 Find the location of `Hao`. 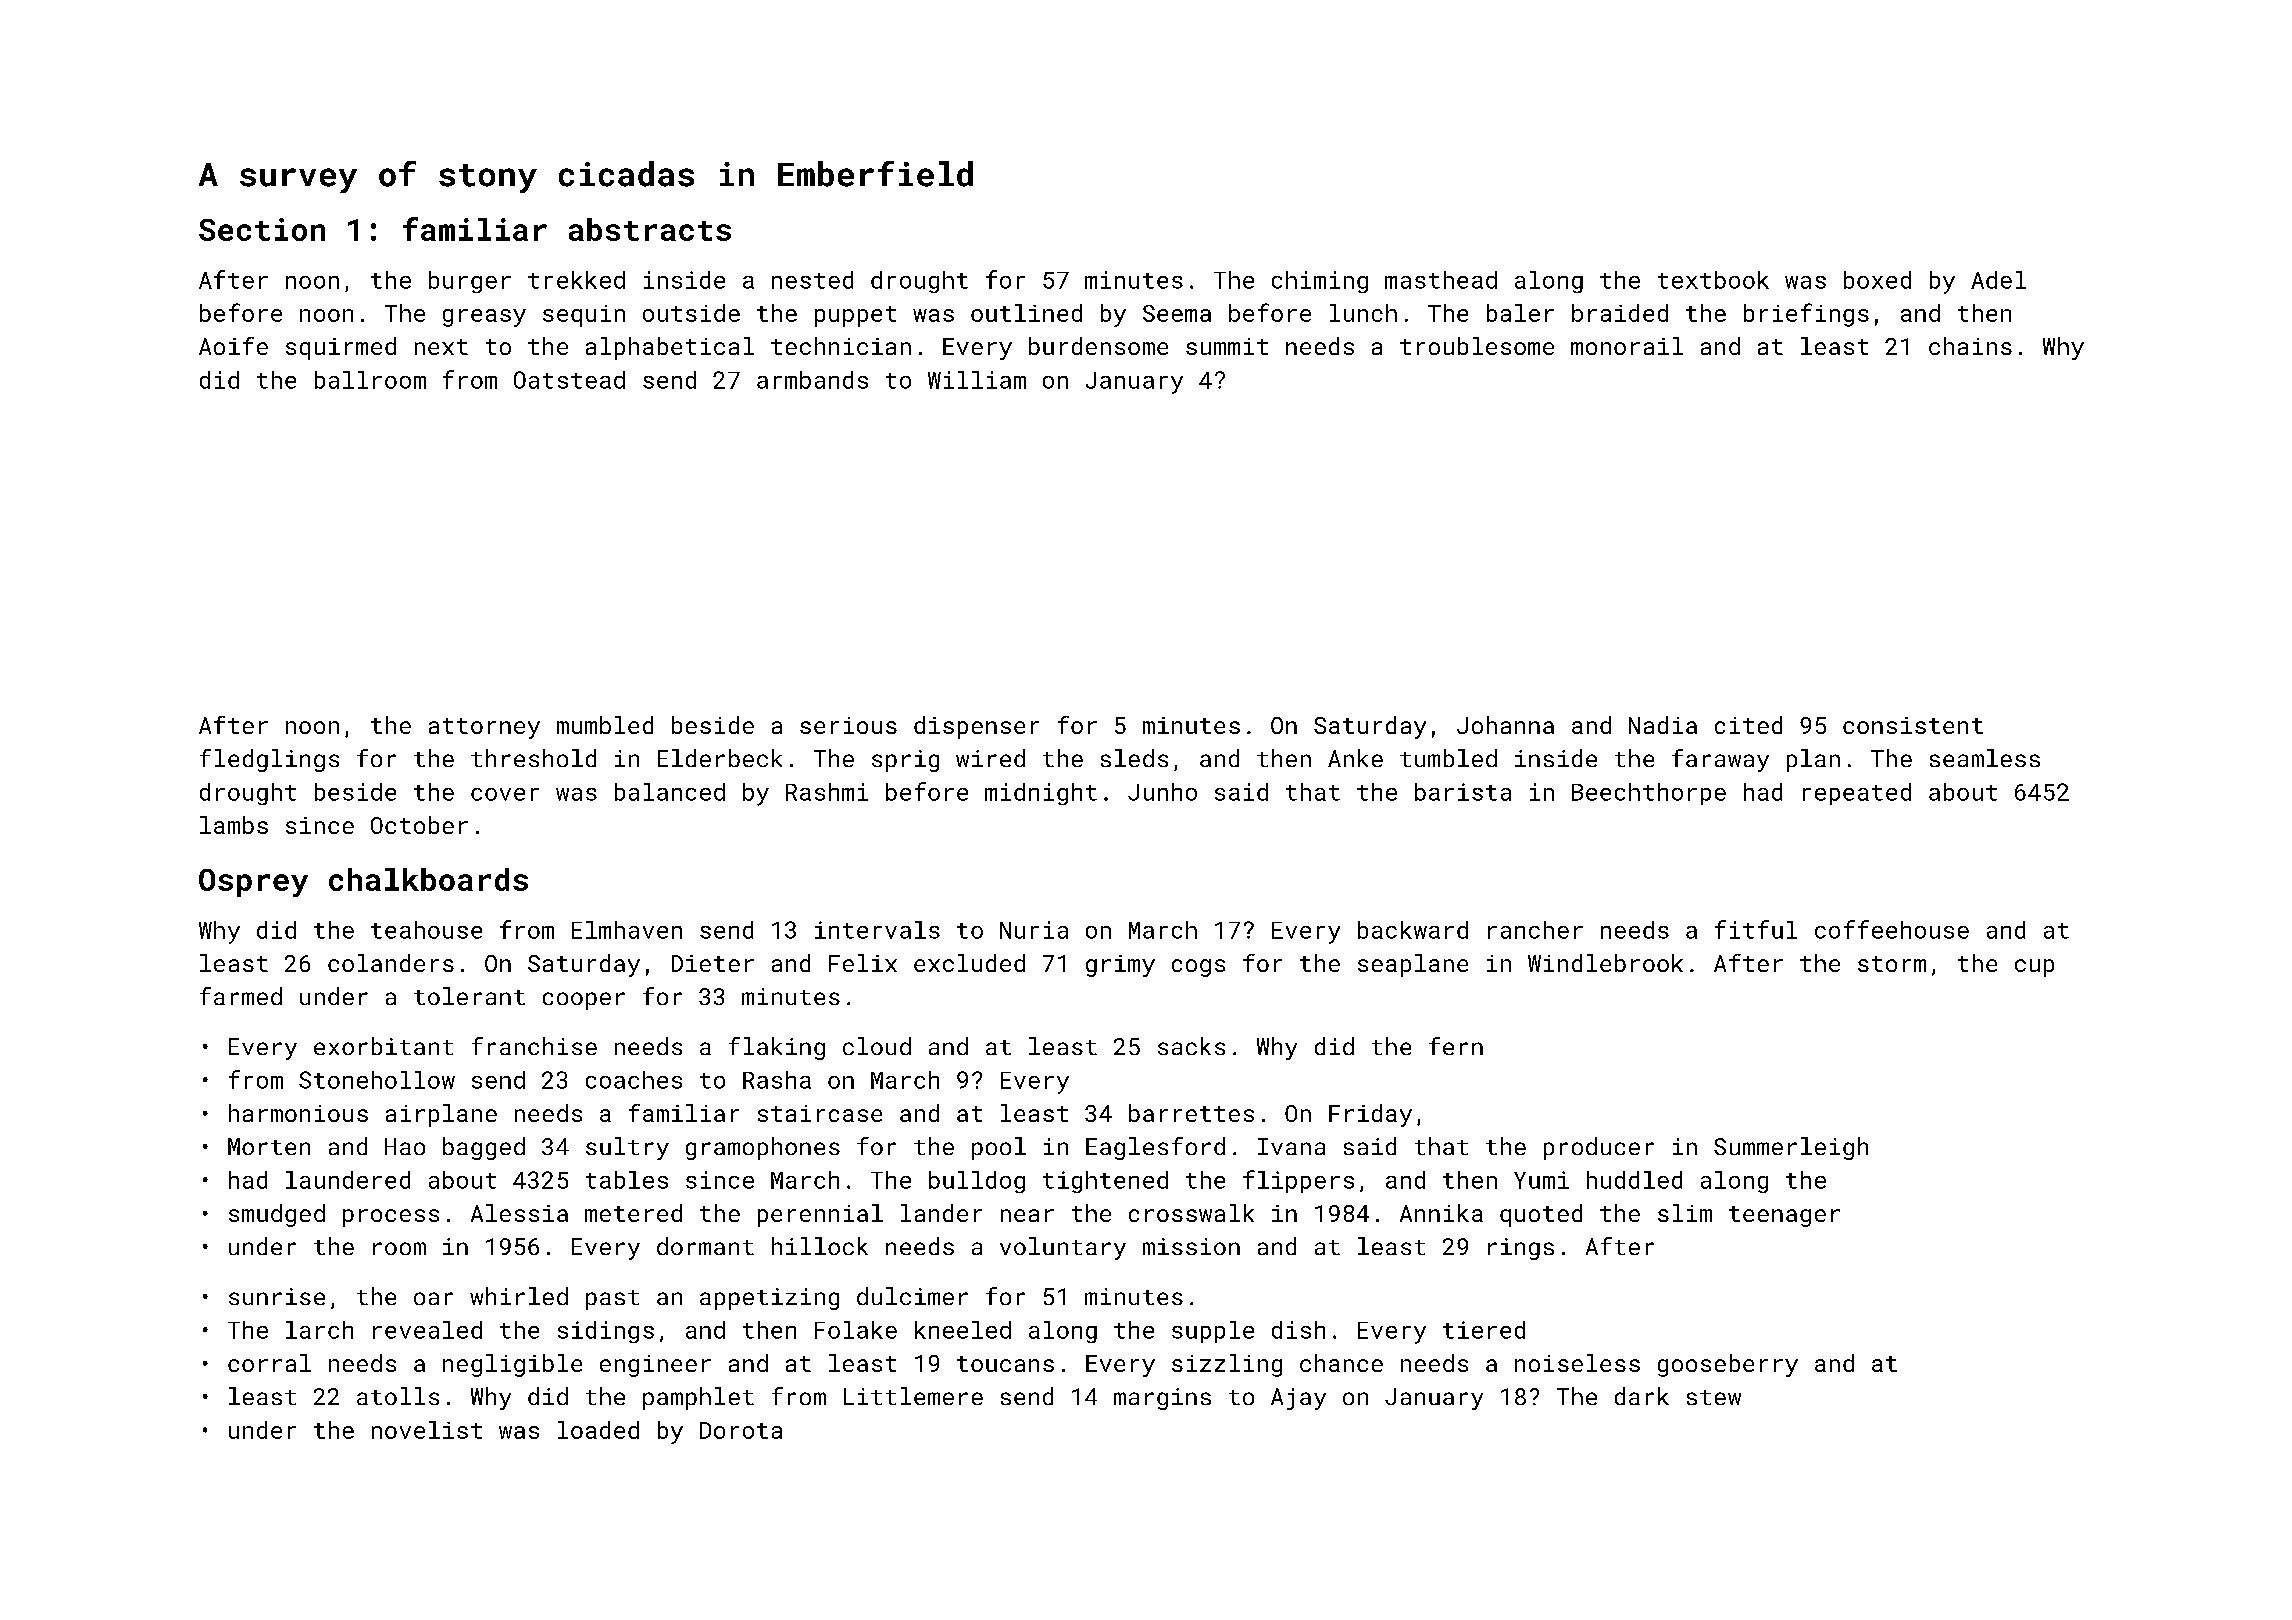

Hao is located at coordinates (405, 1146).
